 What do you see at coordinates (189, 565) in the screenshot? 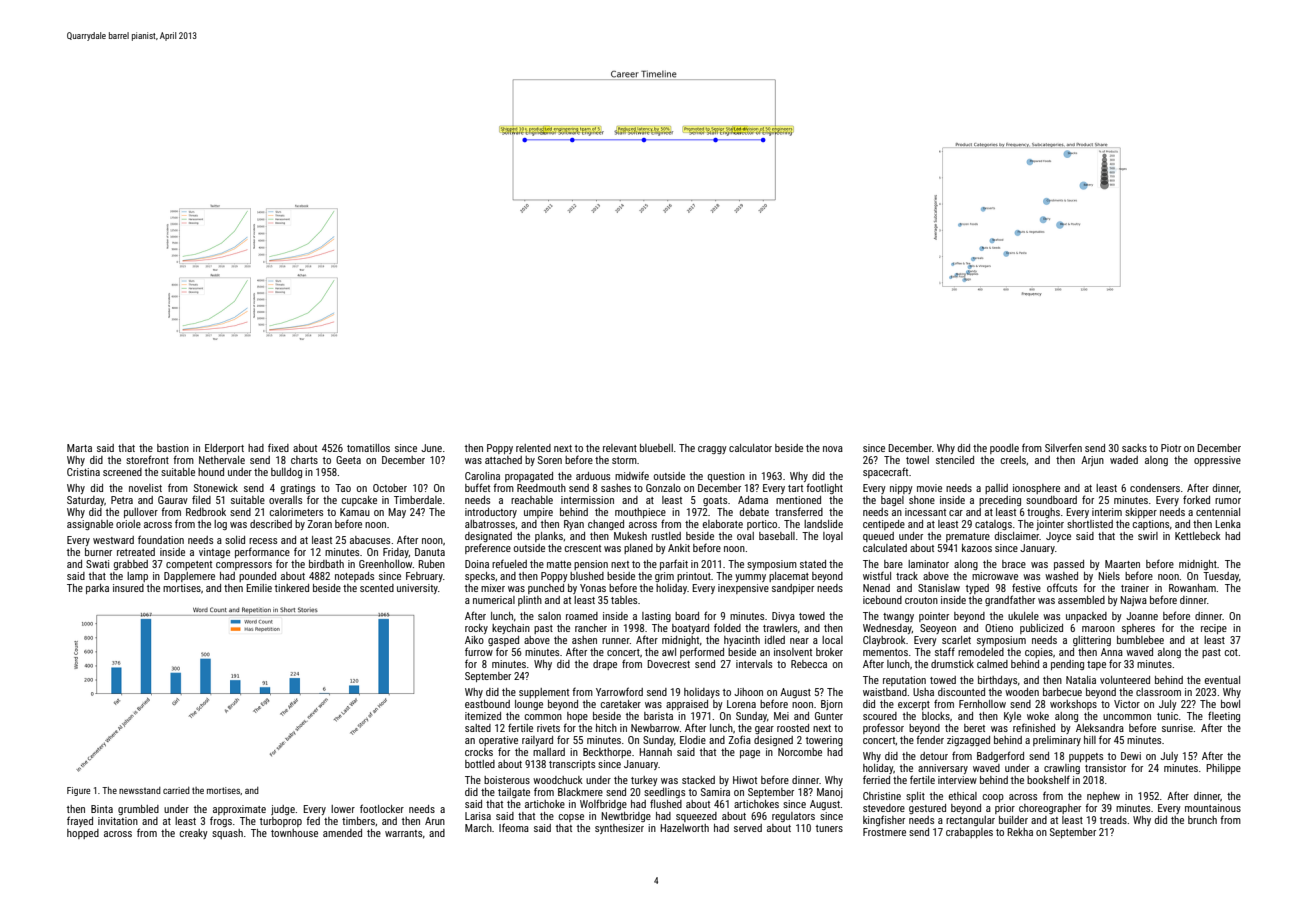
I see `competent` at bounding box center [189, 565].
